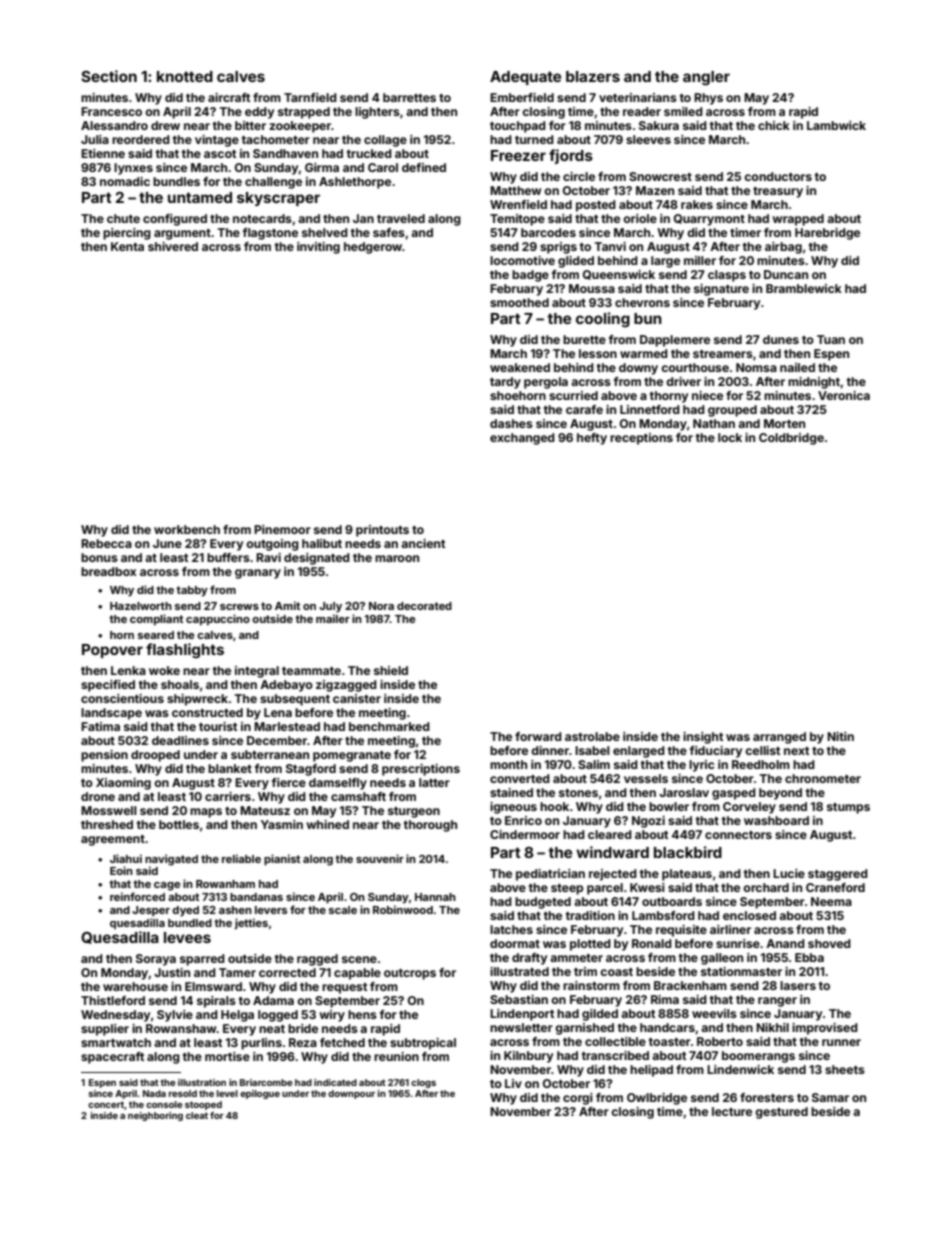  What do you see at coordinates (141, 606) in the screenshot?
I see `Hazelworth` at bounding box center [141, 606].
